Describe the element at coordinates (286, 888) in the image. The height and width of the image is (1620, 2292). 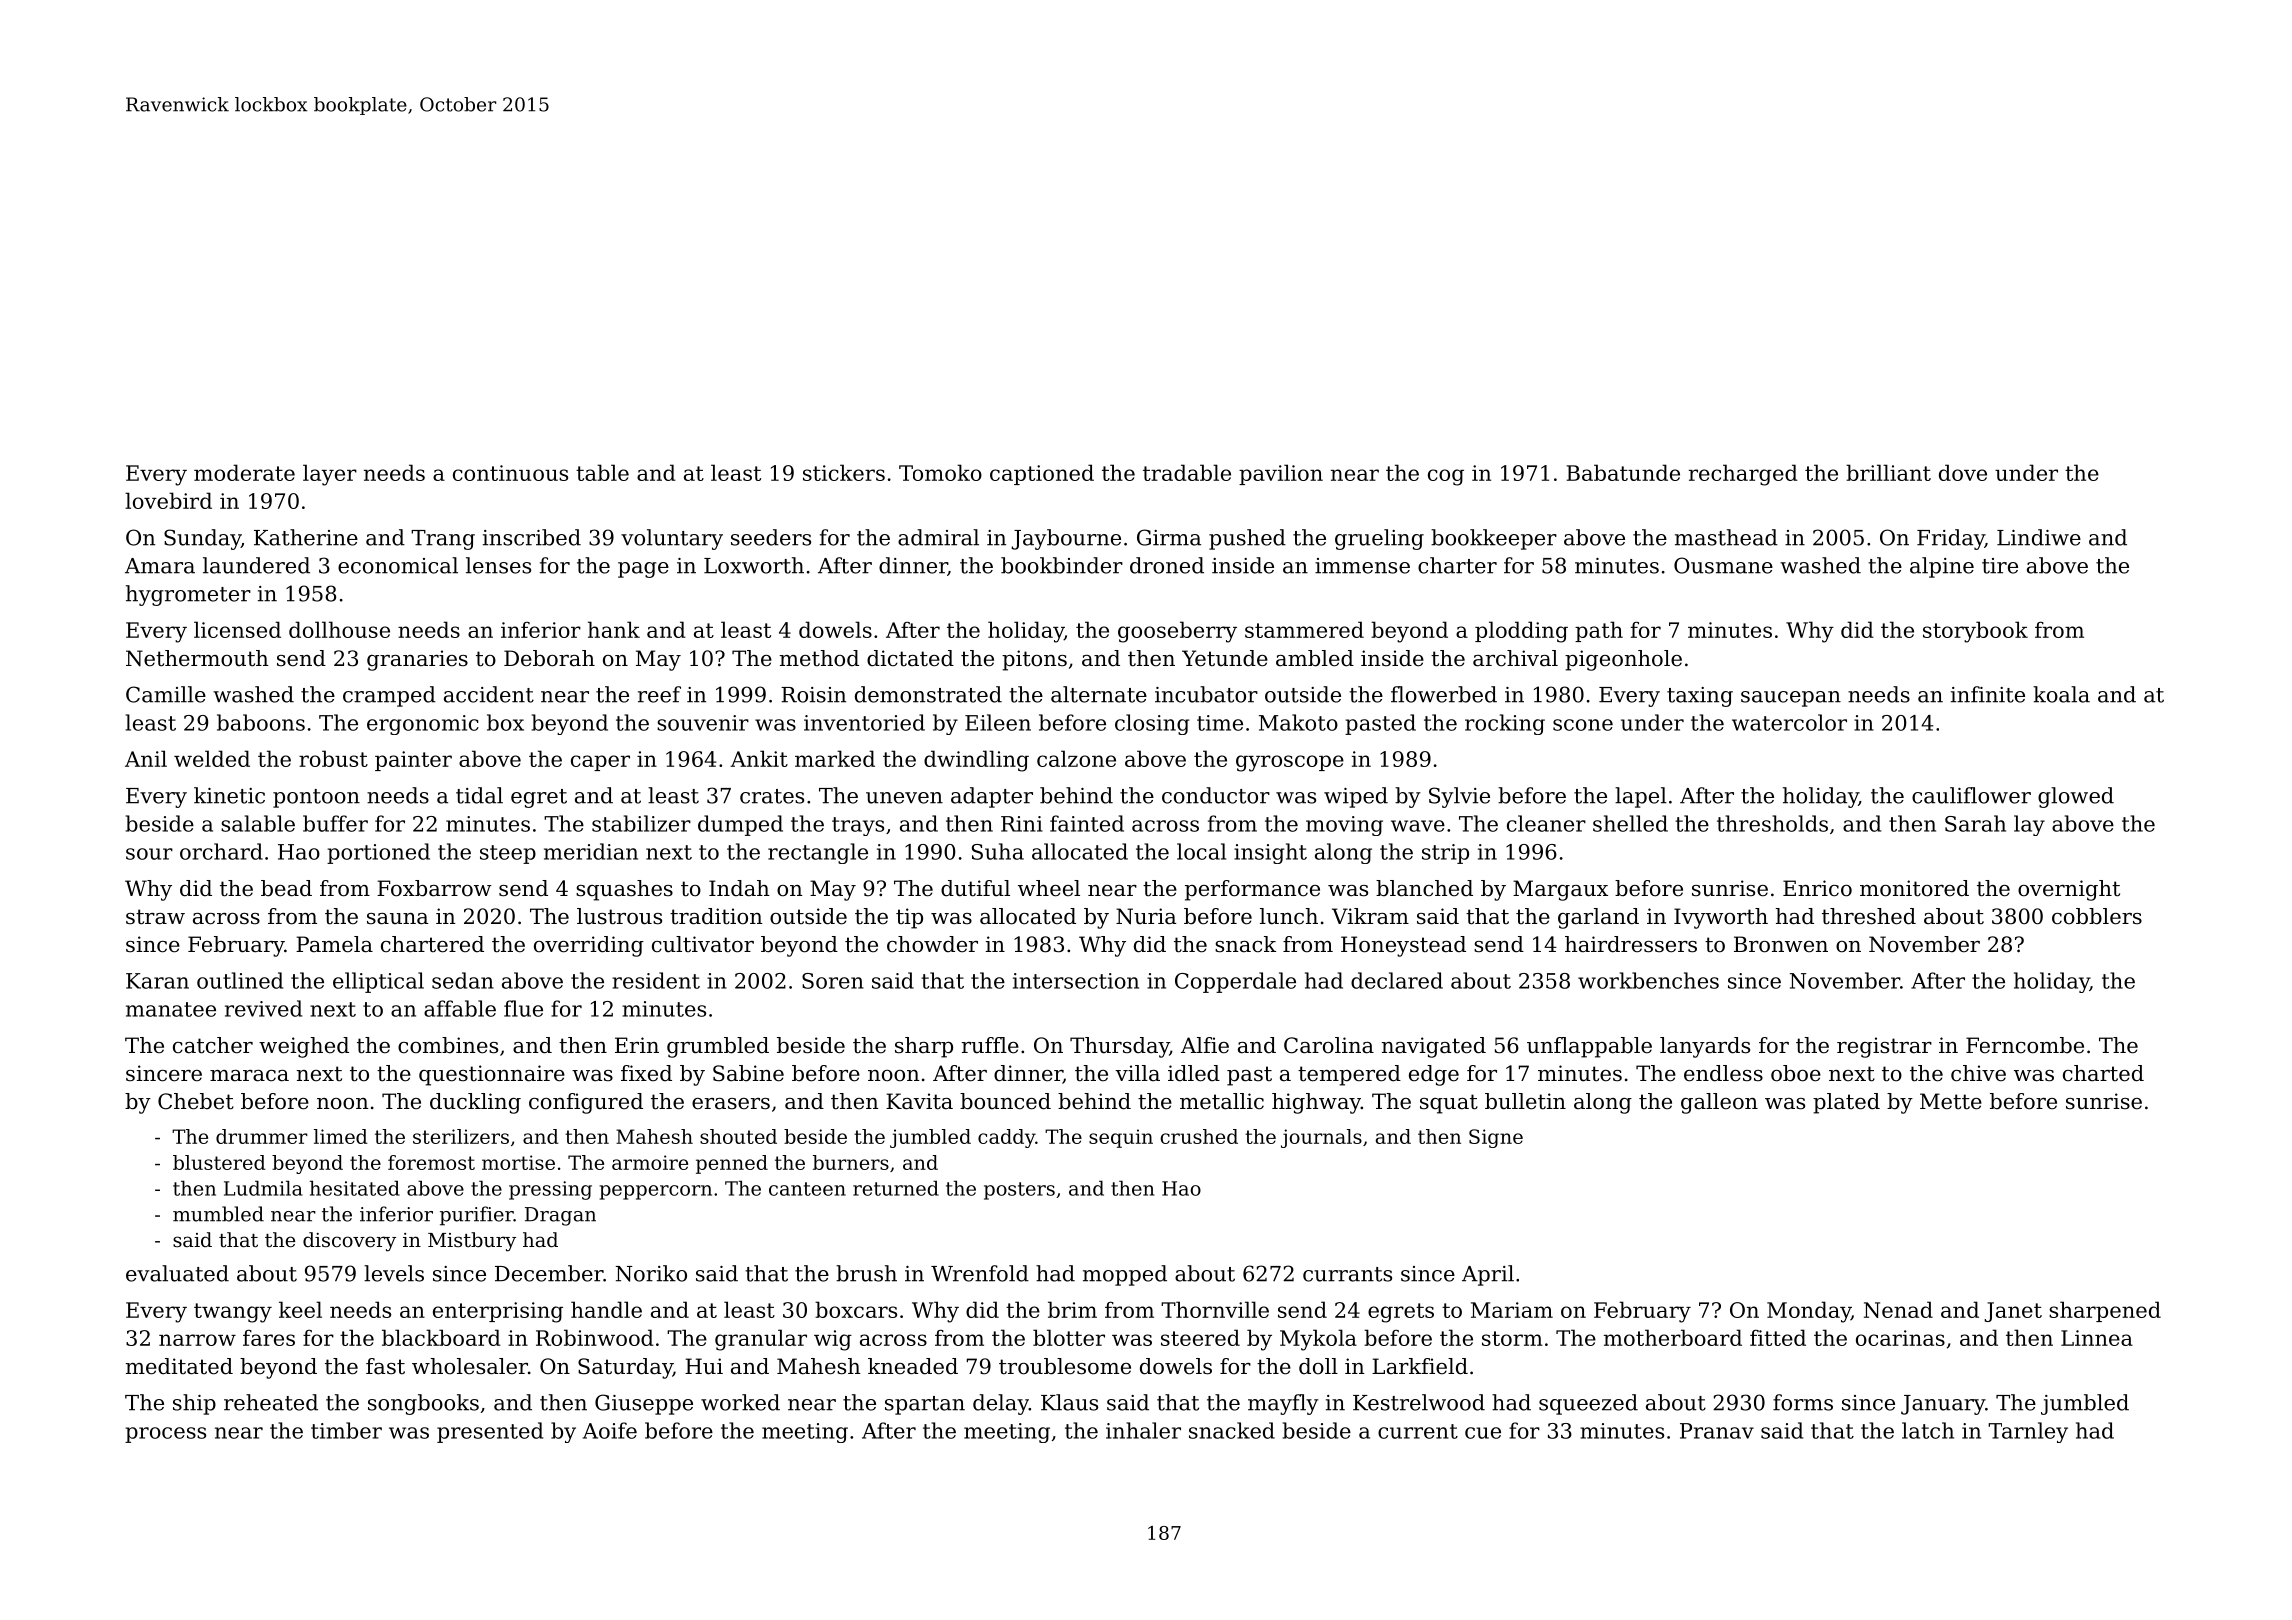
I see `bead` at that location.
